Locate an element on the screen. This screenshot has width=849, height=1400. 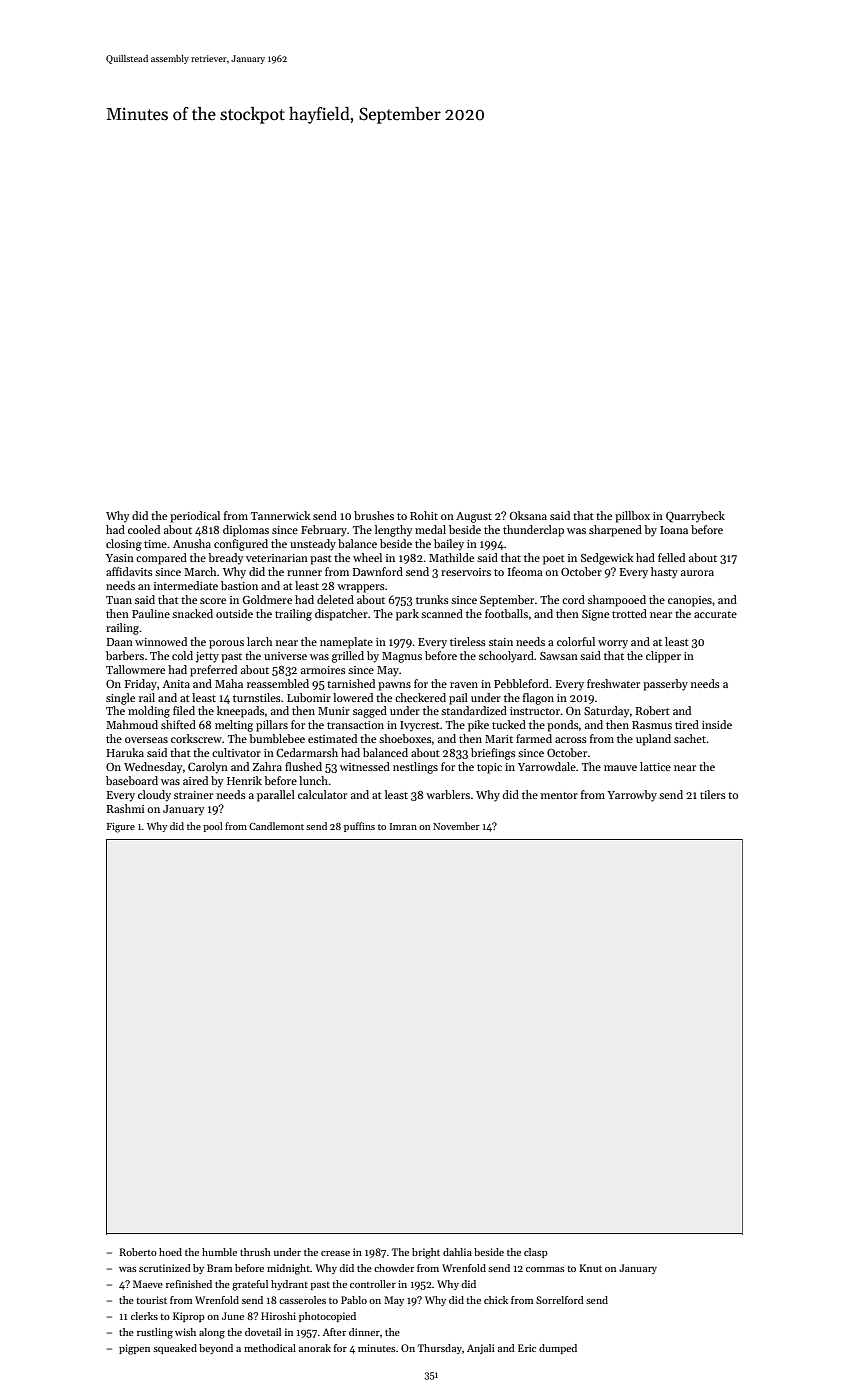
diplomas is located at coordinates (246, 531).
